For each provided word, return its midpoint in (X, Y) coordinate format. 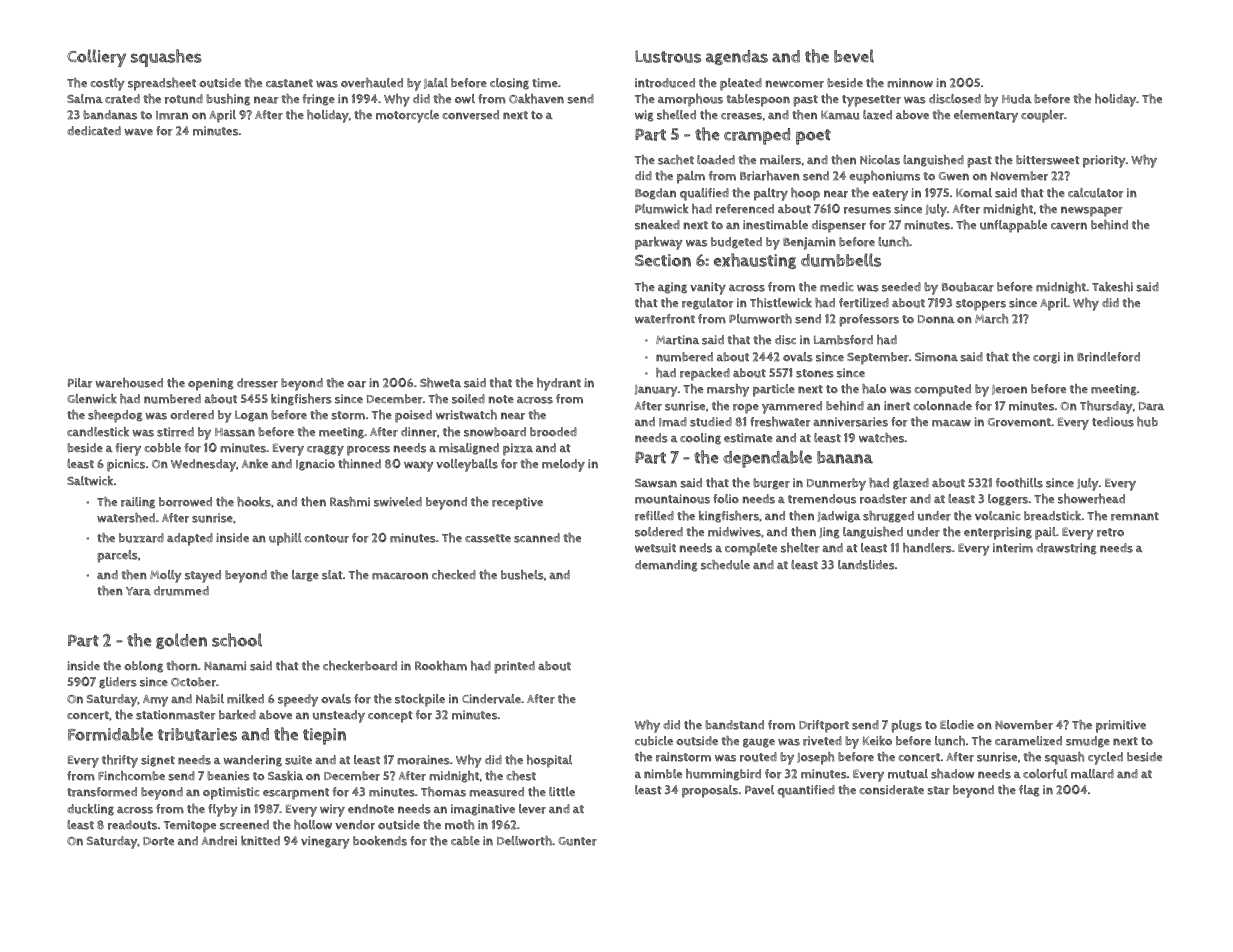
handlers (927, 548)
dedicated (94, 130)
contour (326, 538)
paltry (771, 194)
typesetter (871, 101)
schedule (725, 565)
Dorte (158, 841)
